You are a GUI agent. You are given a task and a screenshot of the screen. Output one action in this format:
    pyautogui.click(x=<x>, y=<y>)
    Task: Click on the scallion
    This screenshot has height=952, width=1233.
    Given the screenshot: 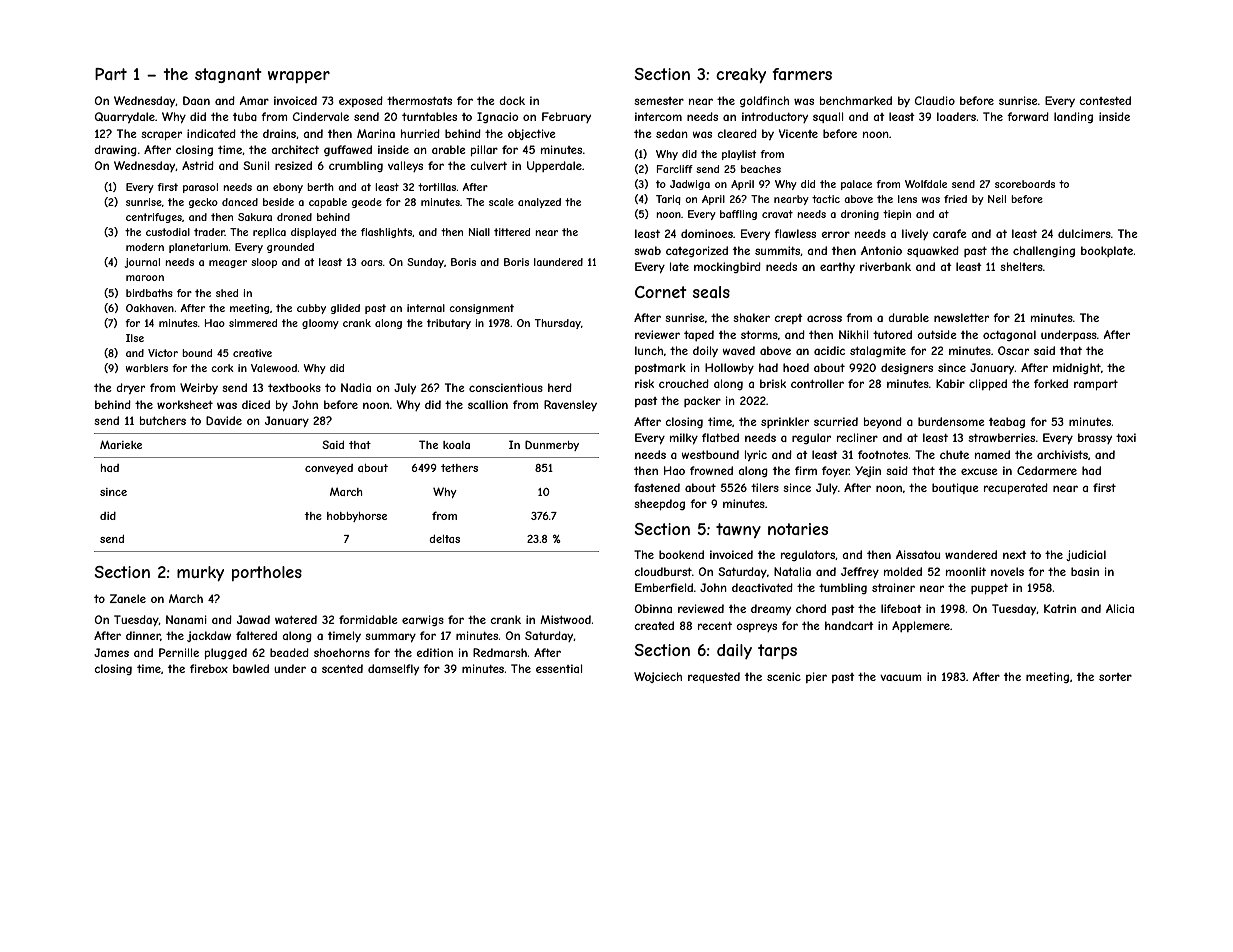 What is the action you would take?
    pyautogui.click(x=488, y=404)
